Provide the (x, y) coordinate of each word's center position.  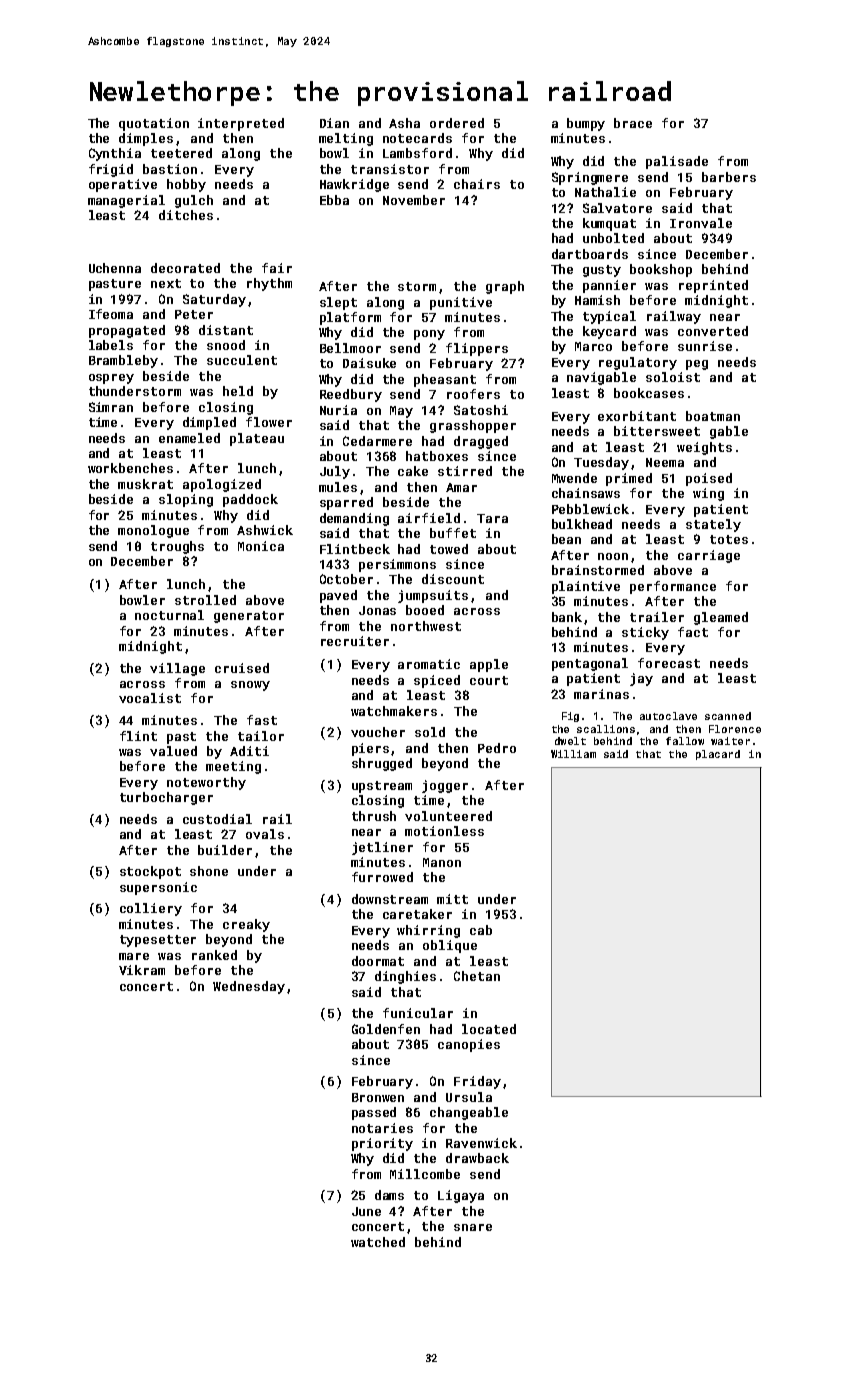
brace (633, 123)
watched (378, 1242)
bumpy (586, 124)
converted (713, 331)
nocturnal (169, 615)
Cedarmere (377, 441)
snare (473, 1227)
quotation (154, 124)
